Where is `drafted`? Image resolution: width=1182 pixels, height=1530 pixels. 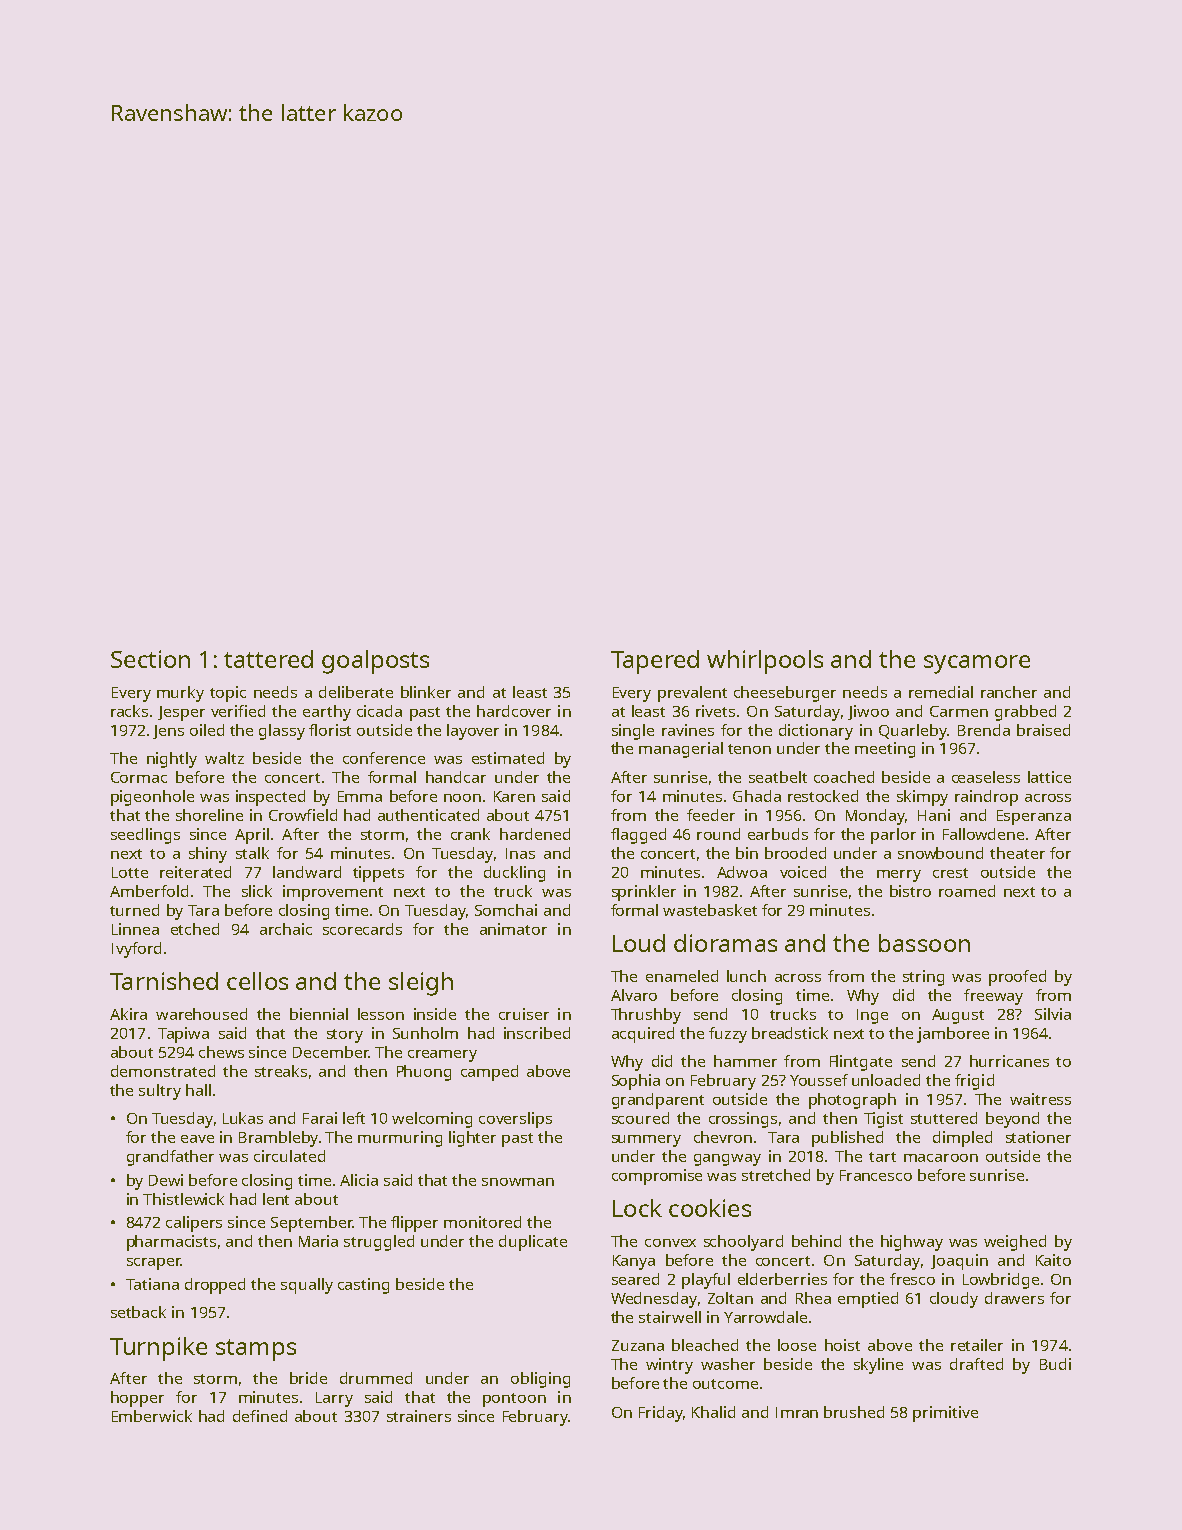
drafted is located at coordinates (976, 1364).
